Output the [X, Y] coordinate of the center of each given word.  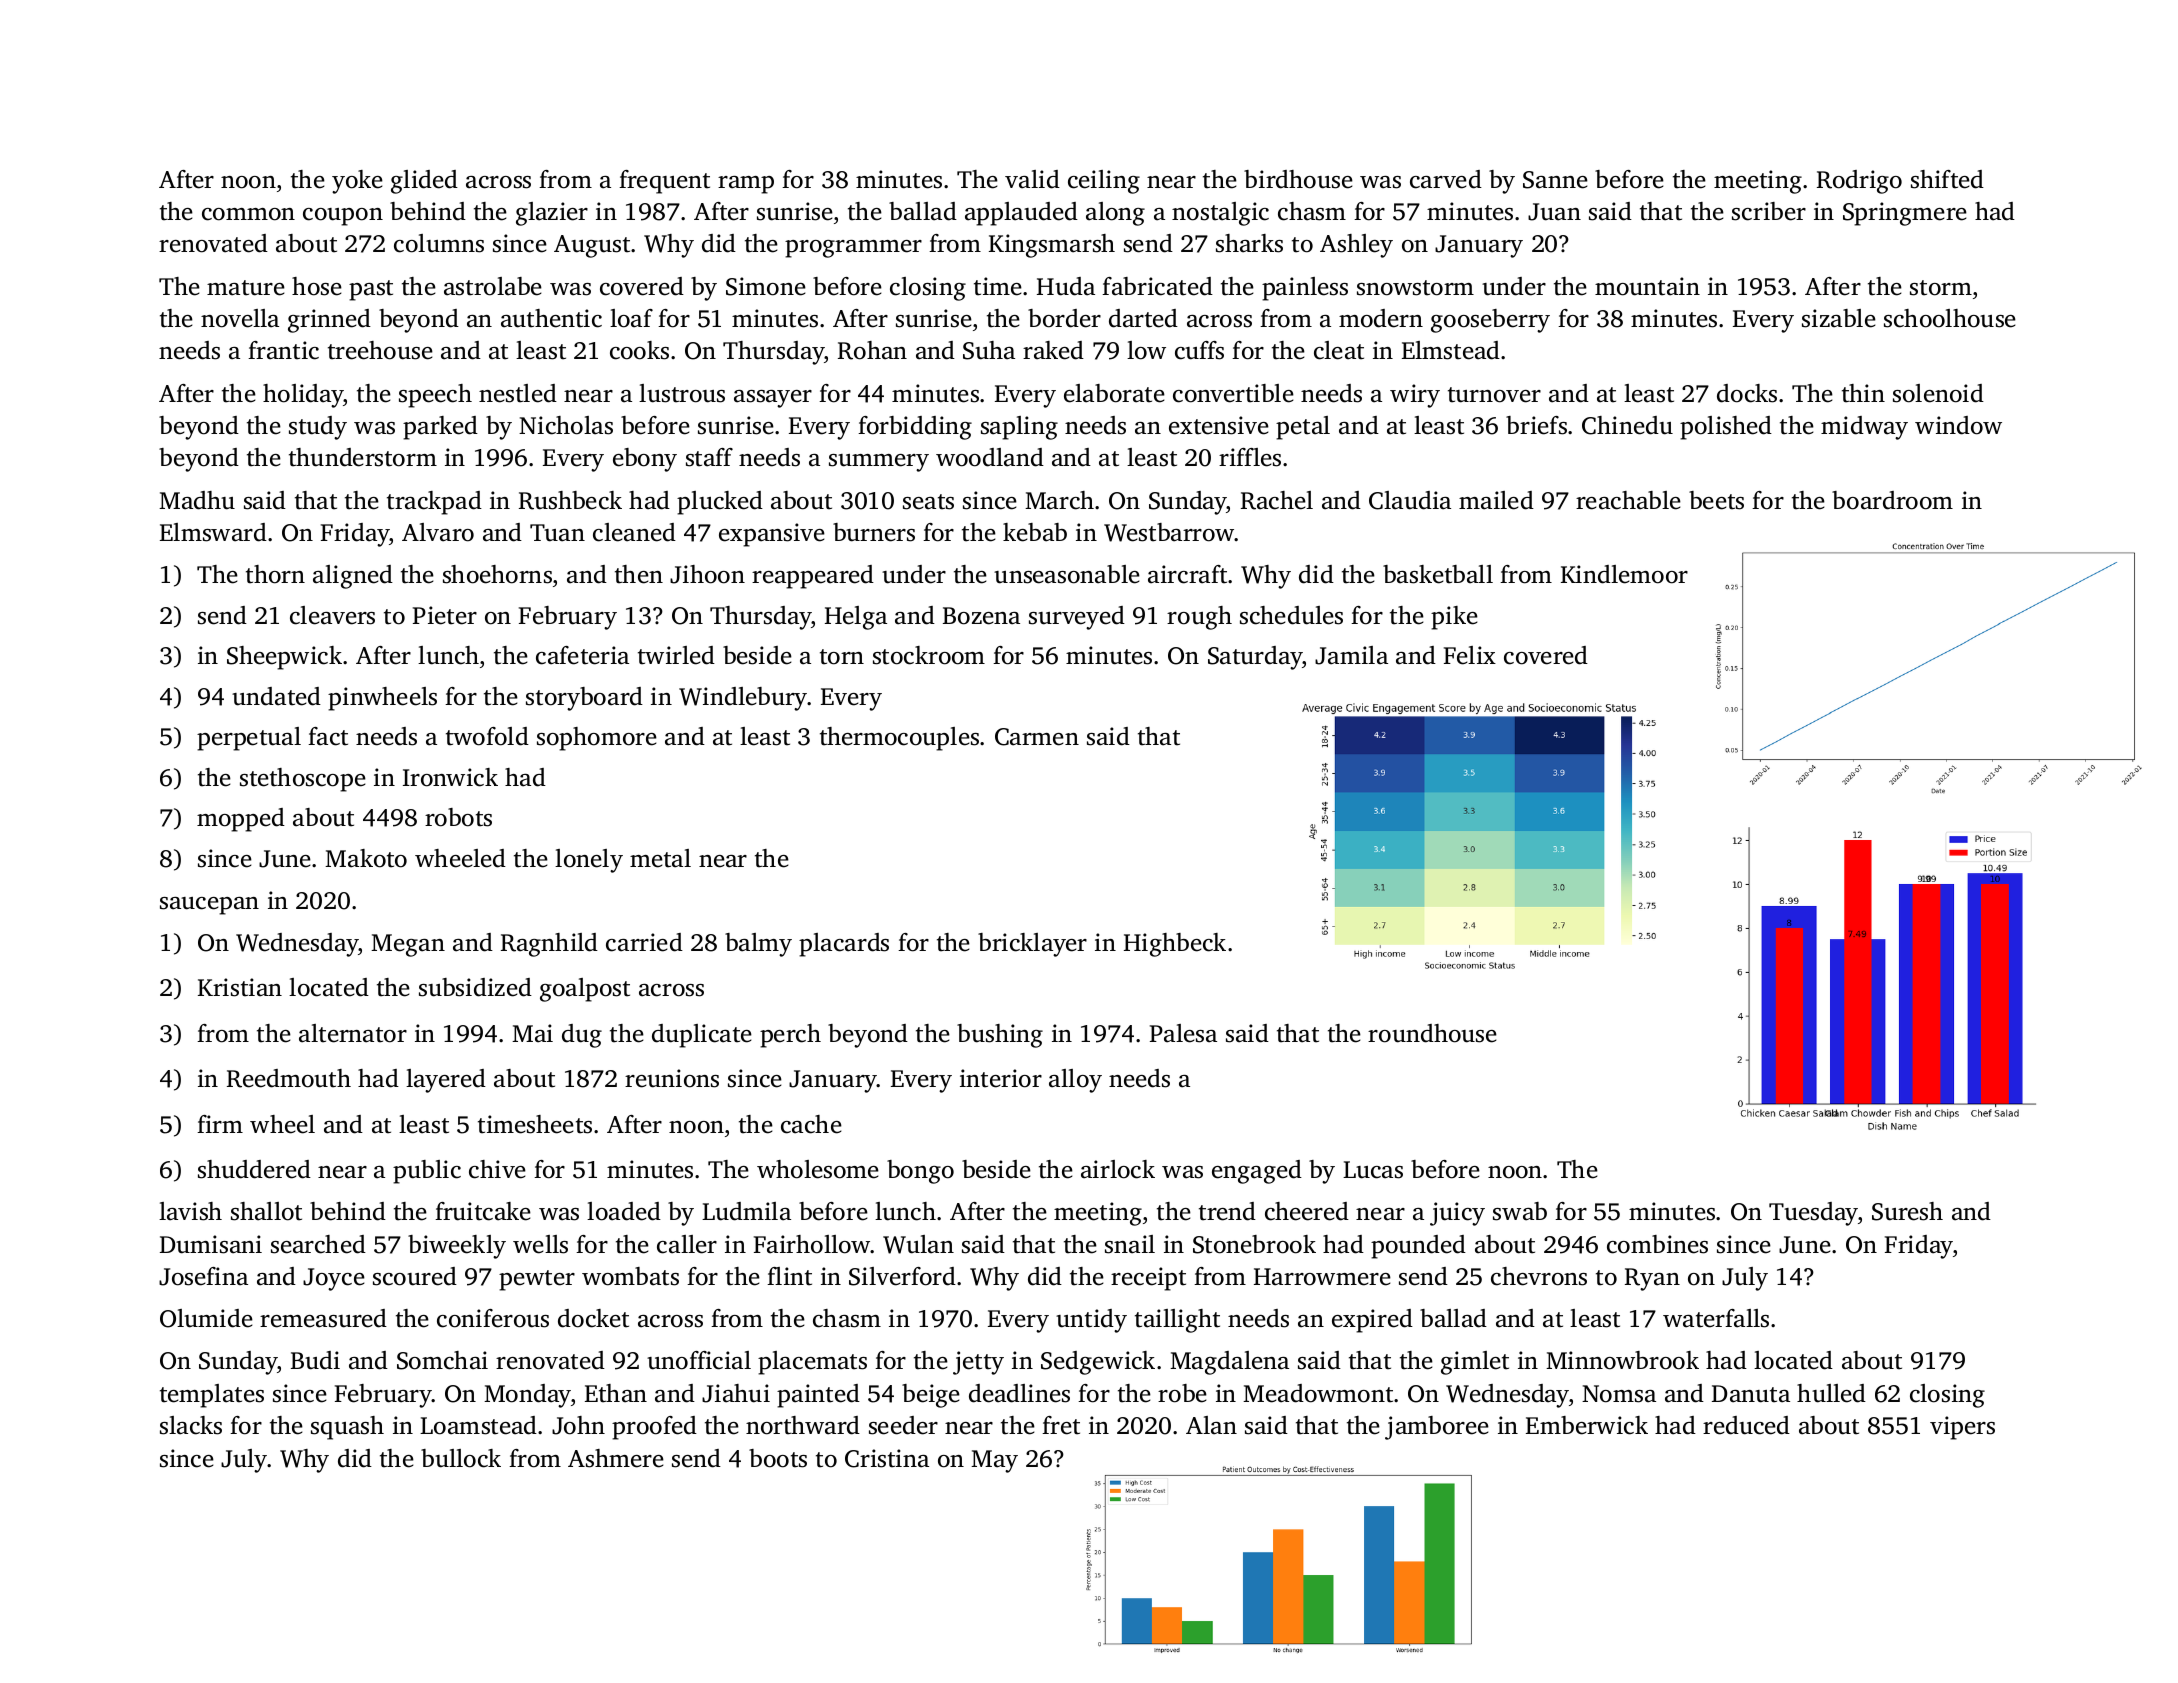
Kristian [240, 987]
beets [1716, 500]
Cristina [887, 1458]
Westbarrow [1169, 532]
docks [1747, 393]
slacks [191, 1425]
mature [246, 288]
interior [1001, 1078]
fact [328, 736]
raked [1053, 350]
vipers [1962, 1428]
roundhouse [1432, 1033]
